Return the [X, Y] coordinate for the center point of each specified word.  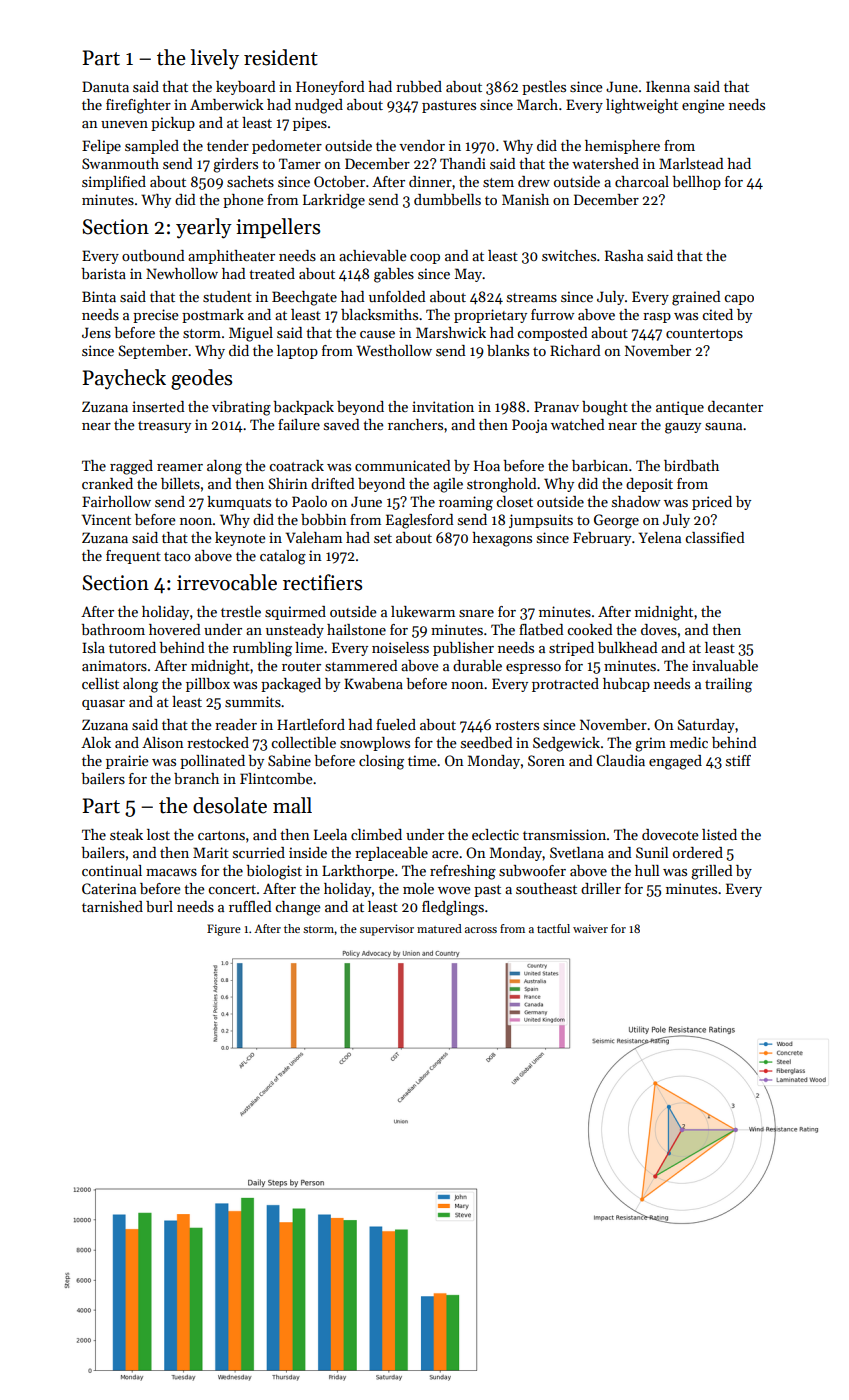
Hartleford [311, 724]
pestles [544, 88]
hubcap [626, 685]
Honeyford [330, 88]
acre [445, 854]
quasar [103, 705]
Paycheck [124, 379]
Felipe [101, 147]
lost [158, 834]
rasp [657, 318]
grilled [712, 872]
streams [532, 297]
